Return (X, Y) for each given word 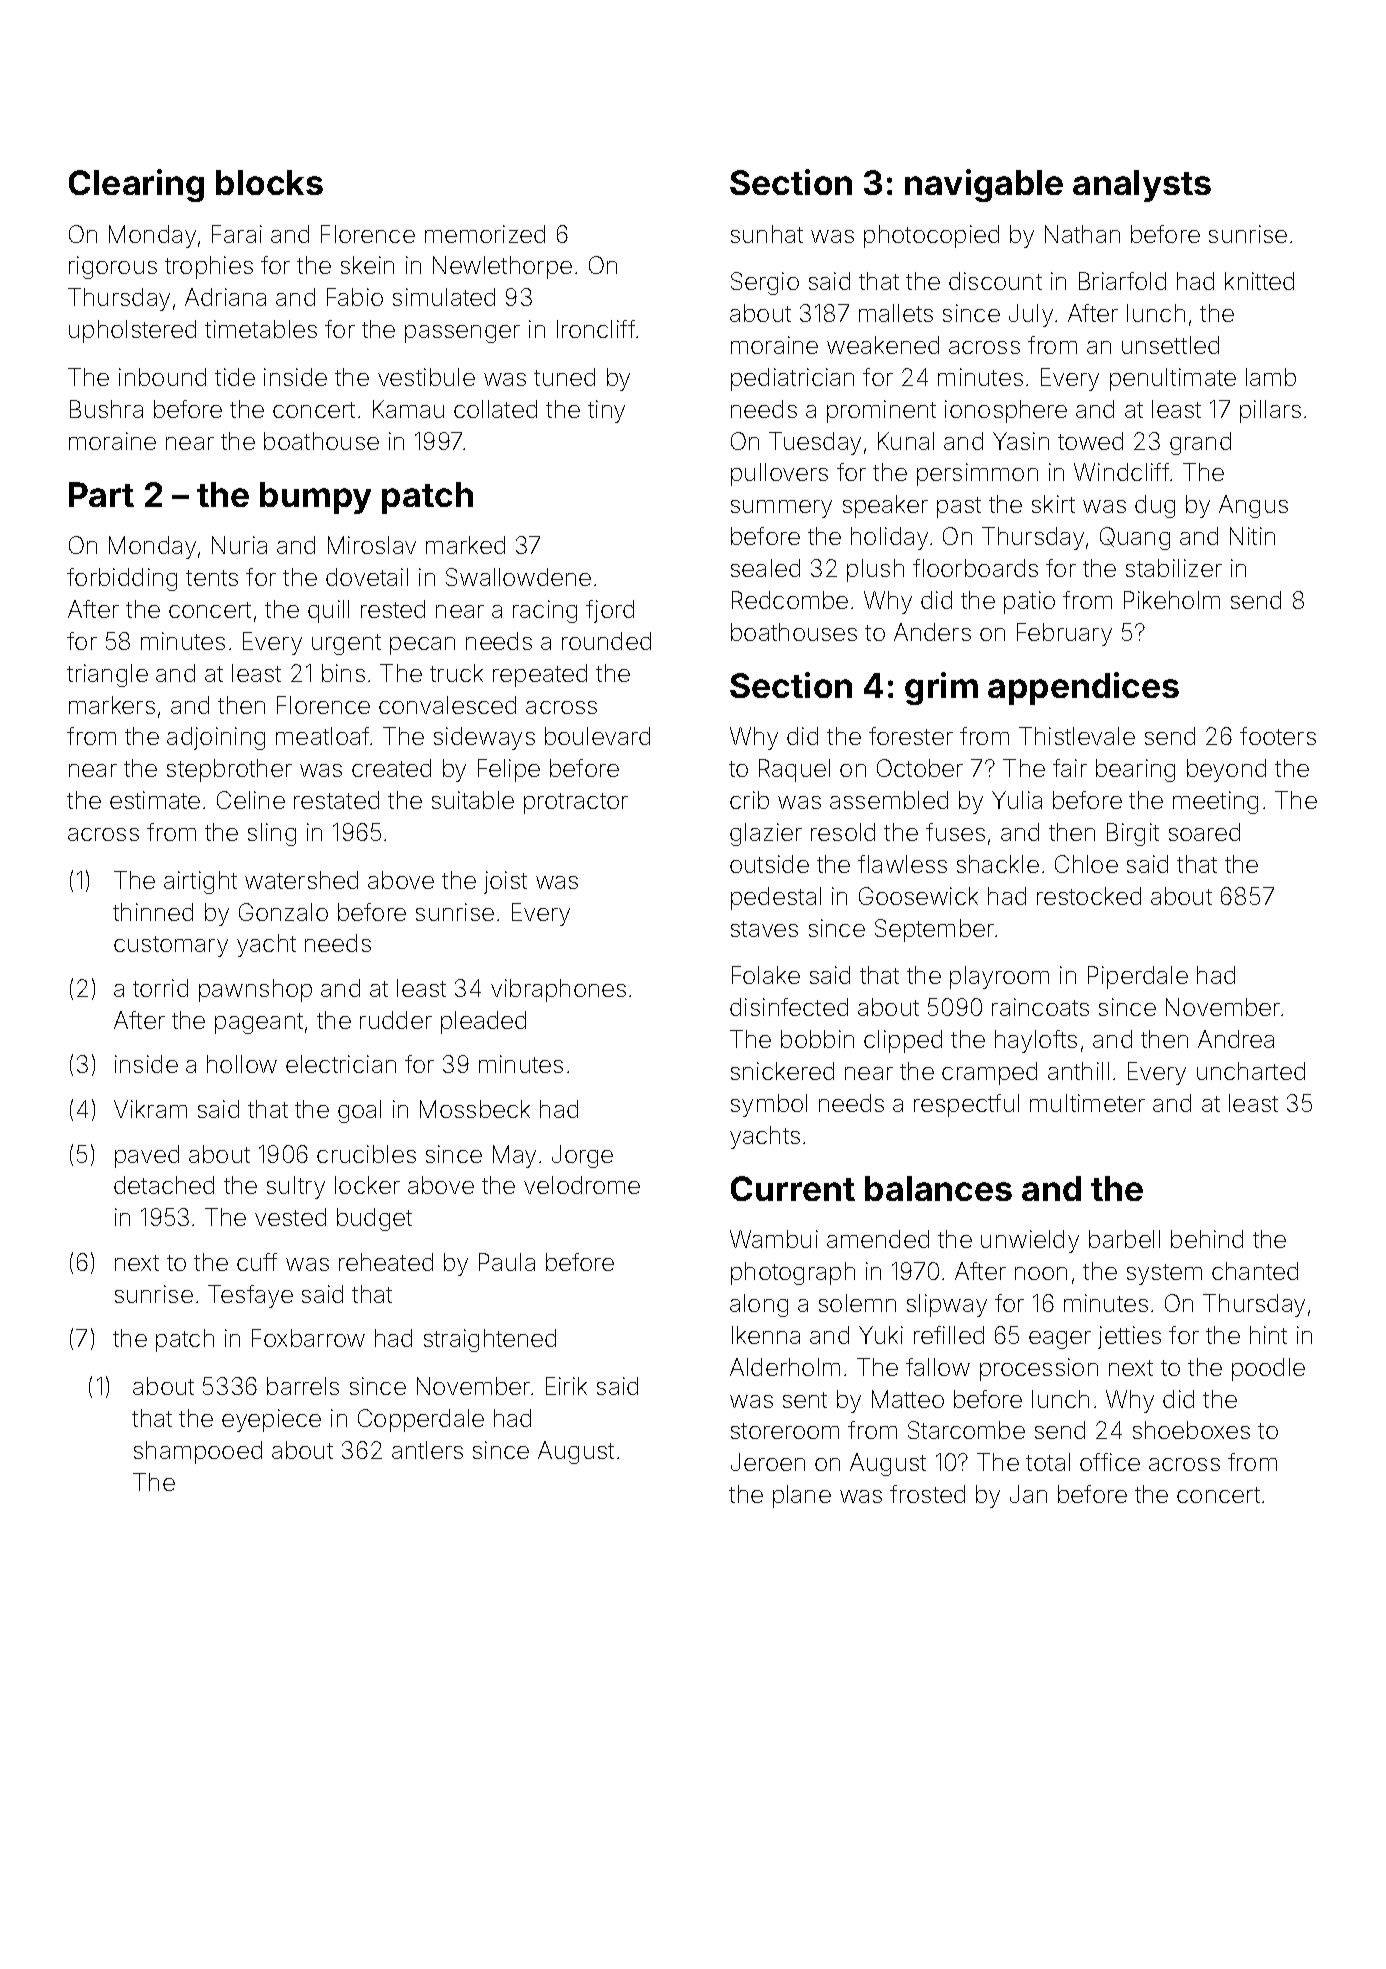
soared (1204, 832)
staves (764, 929)
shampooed (198, 1452)
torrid (160, 988)
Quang (1135, 538)
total (1048, 1462)
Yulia (1017, 800)
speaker (885, 506)
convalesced (447, 705)
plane (802, 1496)
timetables (261, 329)
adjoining (216, 738)
